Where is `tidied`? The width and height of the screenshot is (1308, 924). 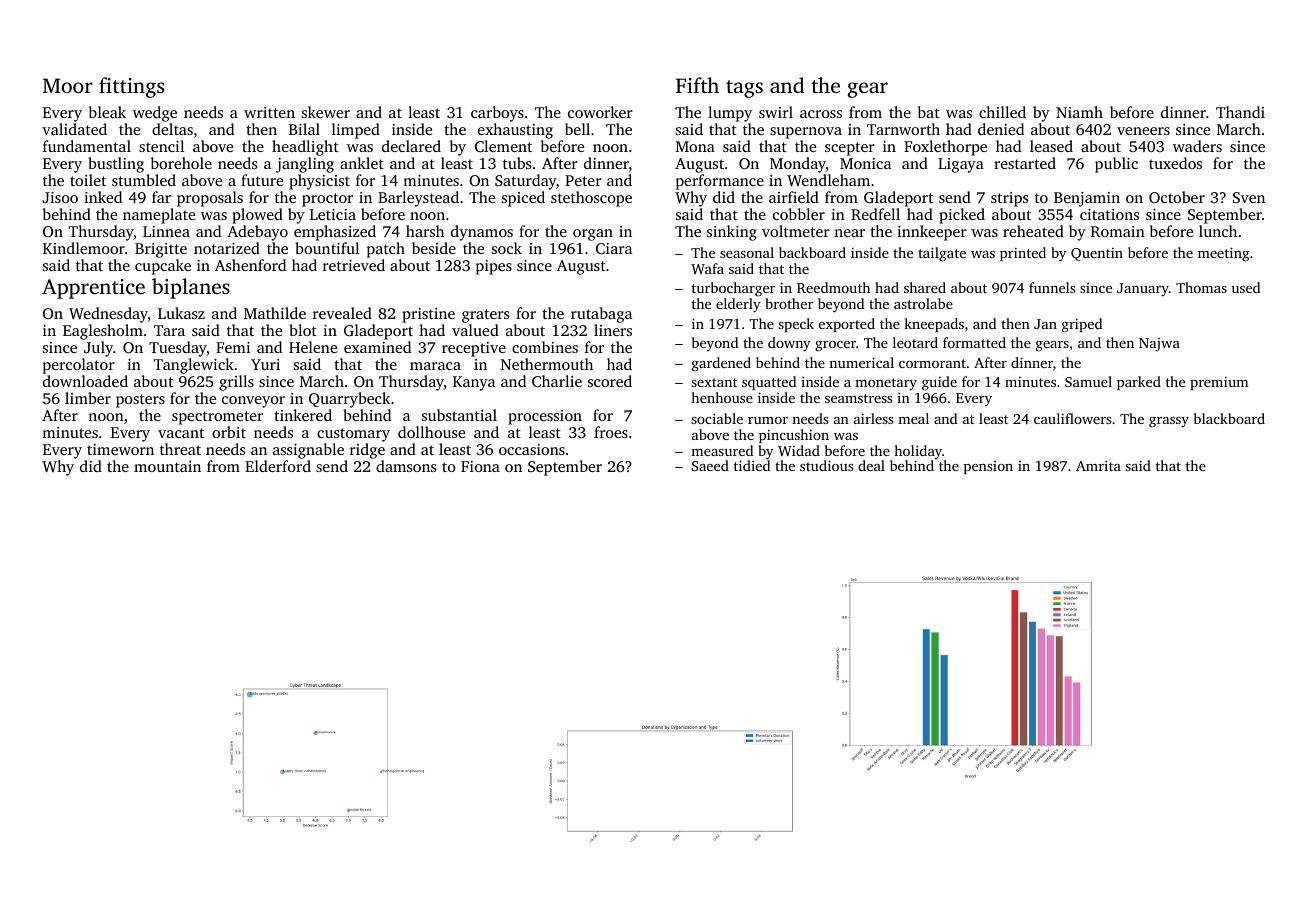
tidied is located at coordinates (752, 465).
